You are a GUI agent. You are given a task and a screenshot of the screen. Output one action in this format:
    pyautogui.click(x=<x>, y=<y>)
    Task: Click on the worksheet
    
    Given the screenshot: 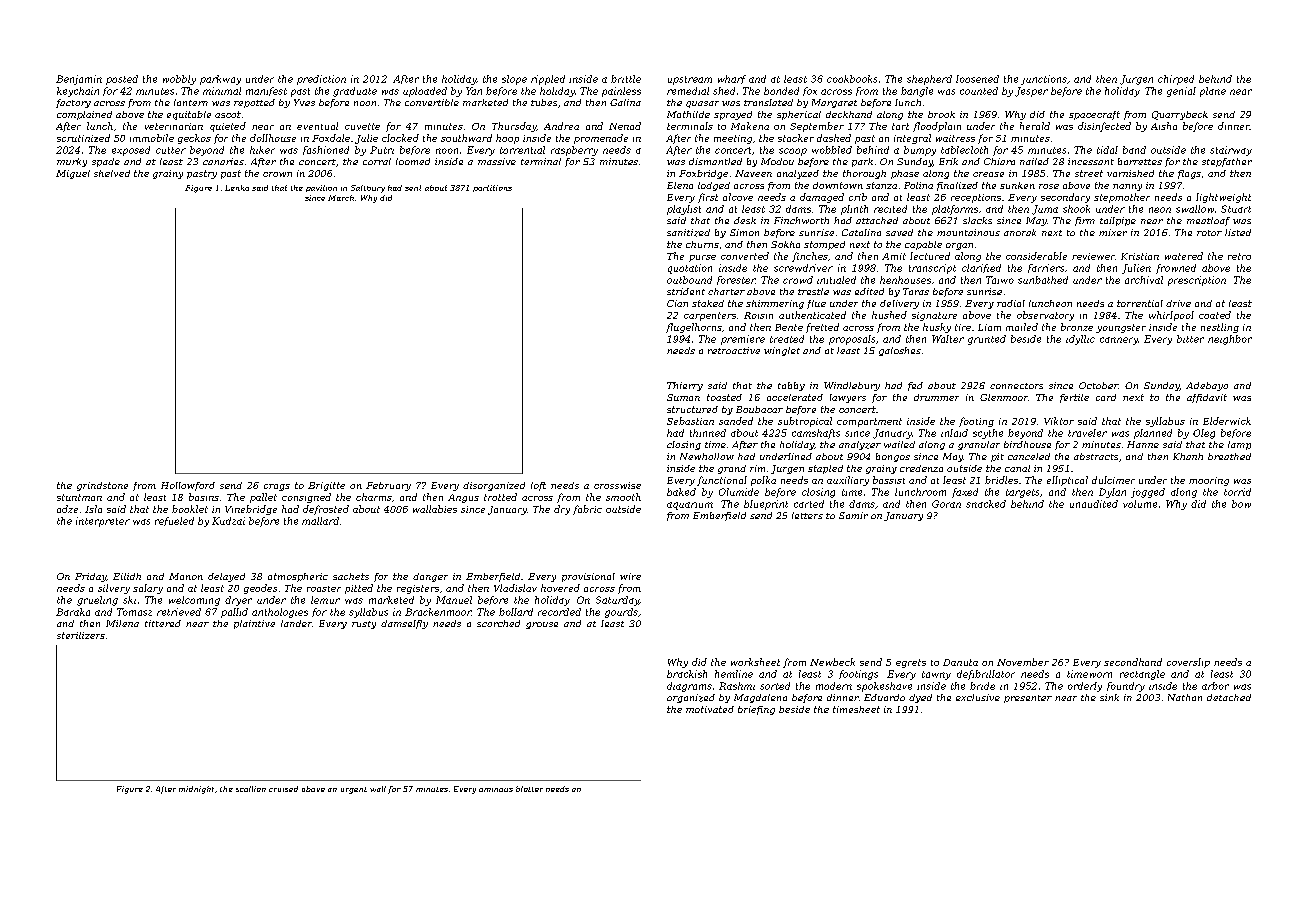 What is the action you would take?
    pyautogui.click(x=755, y=662)
